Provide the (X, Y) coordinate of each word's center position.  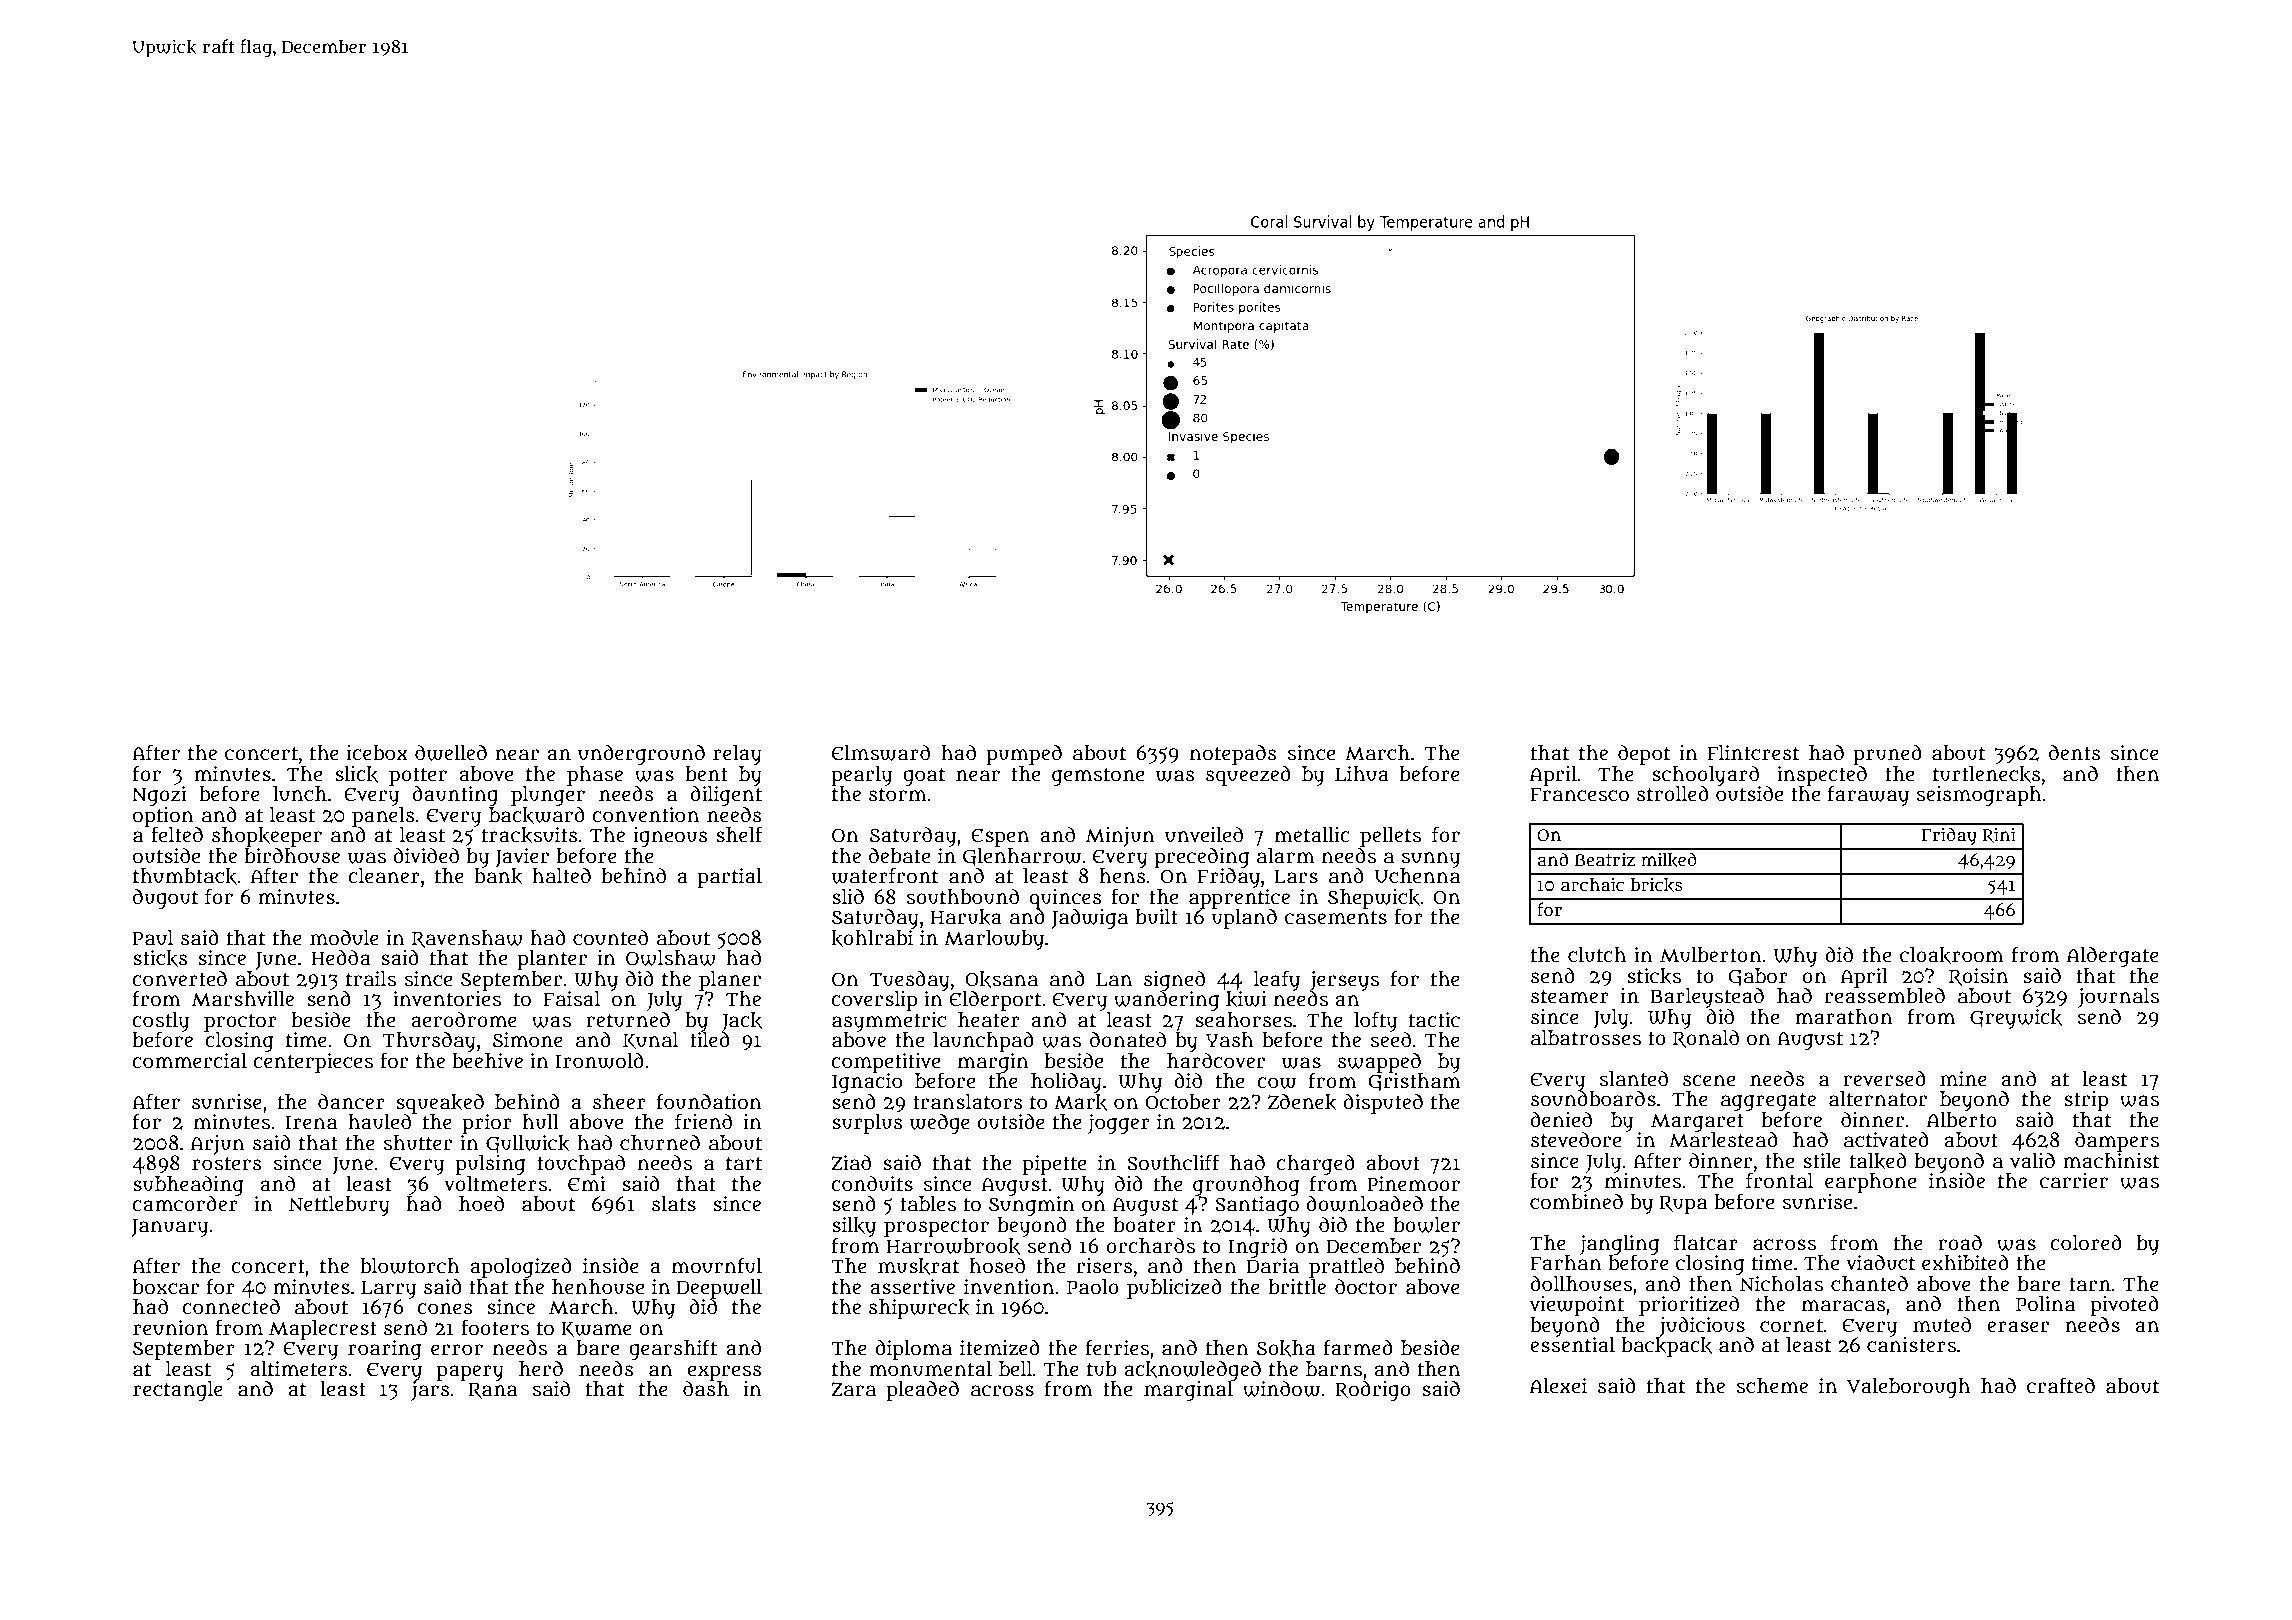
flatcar (1706, 1242)
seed (1391, 1040)
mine (1963, 1079)
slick (356, 774)
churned (660, 1142)
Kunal (650, 1041)
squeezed (1248, 776)
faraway (1868, 795)
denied (1561, 1120)
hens (1123, 876)
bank (498, 876)
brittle (1297, 1287)
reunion (170, 1328)
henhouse (598, 1287)
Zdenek (1302, 1102)
